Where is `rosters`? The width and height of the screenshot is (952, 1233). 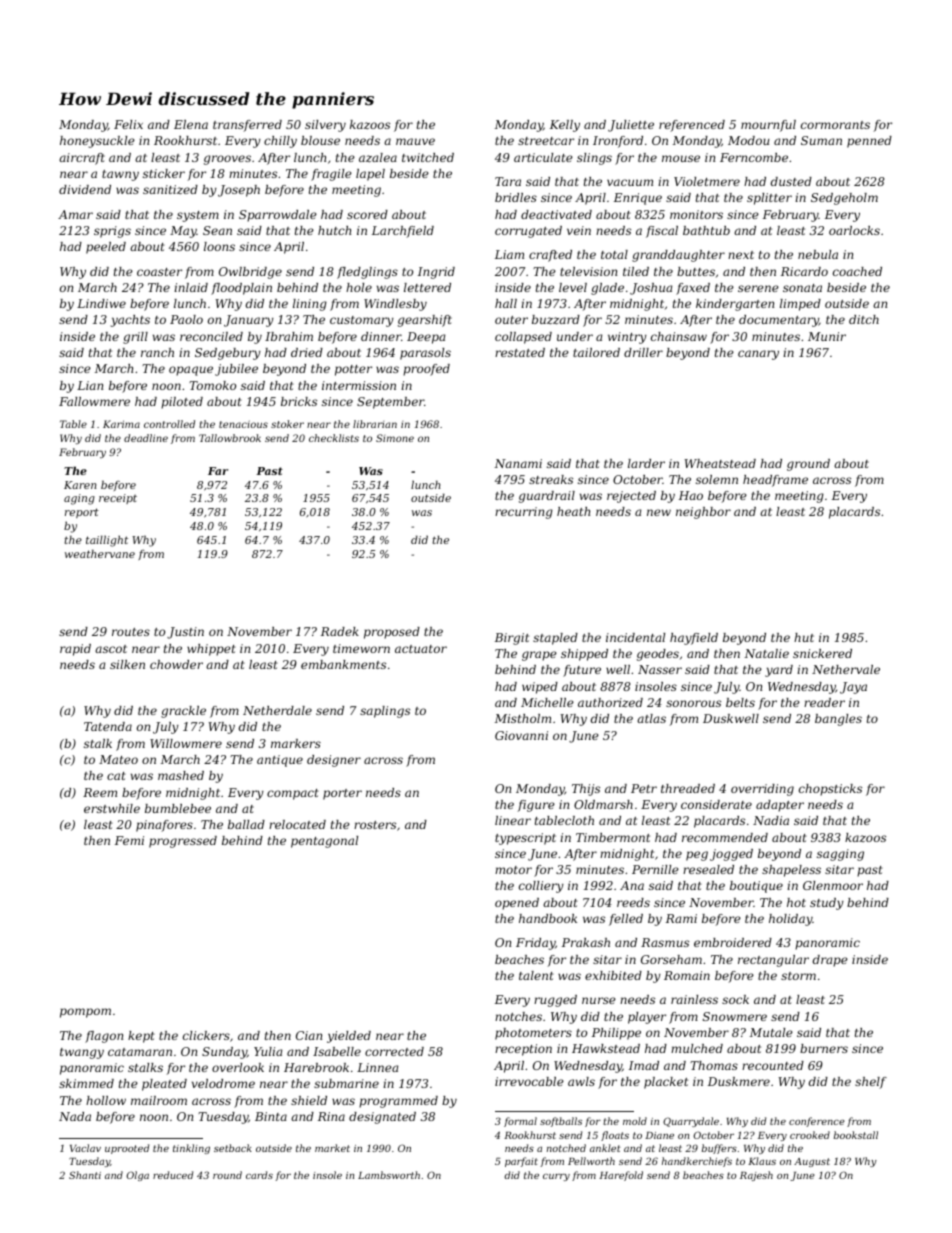 rosters is located at coordinates (375, 825).
